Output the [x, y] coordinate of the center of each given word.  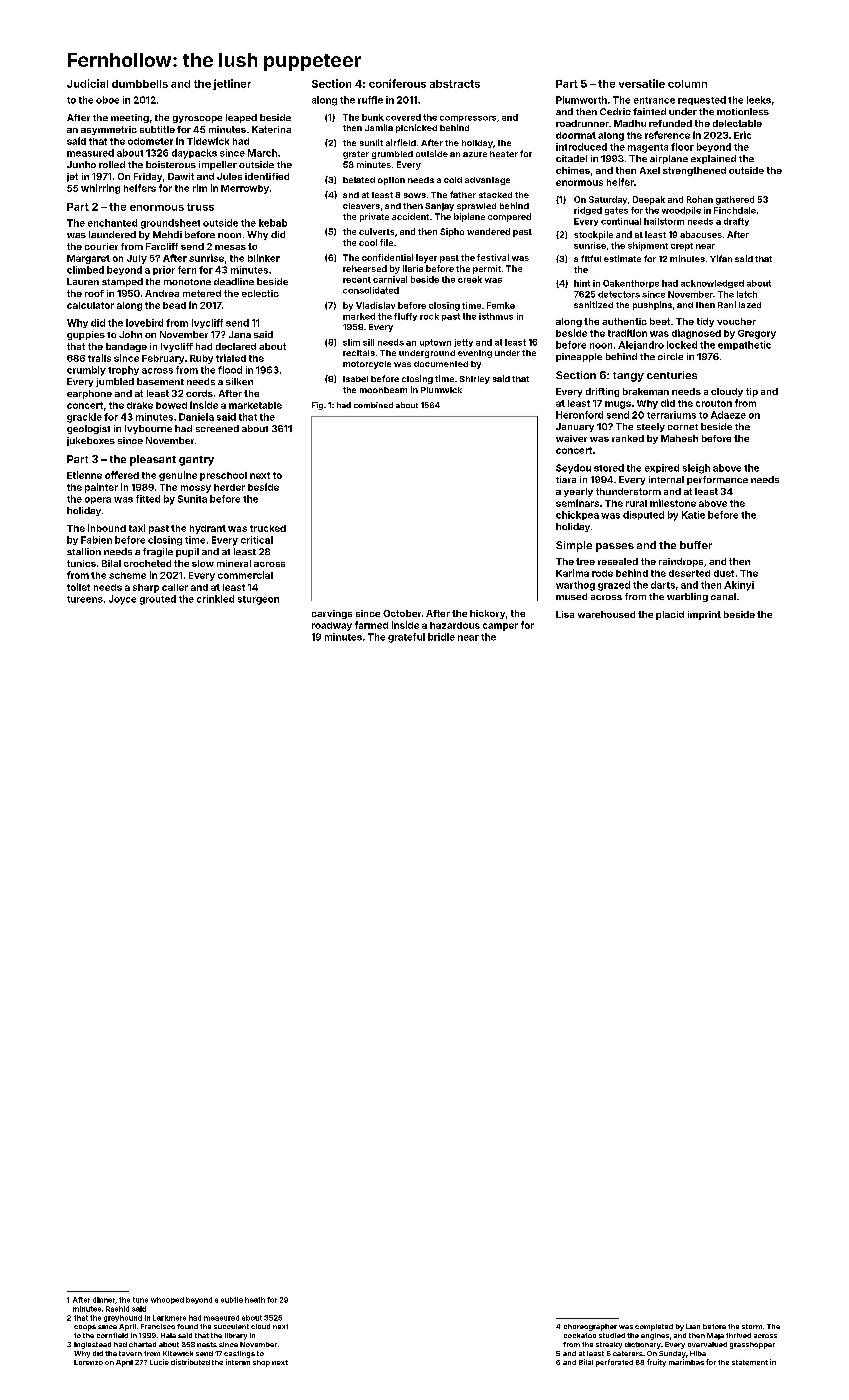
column [687, 84]
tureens [85, 599]
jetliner [232, 84]
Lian [693, 1326]
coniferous [397, 83]
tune [140, 1300]
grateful [406, 638]
